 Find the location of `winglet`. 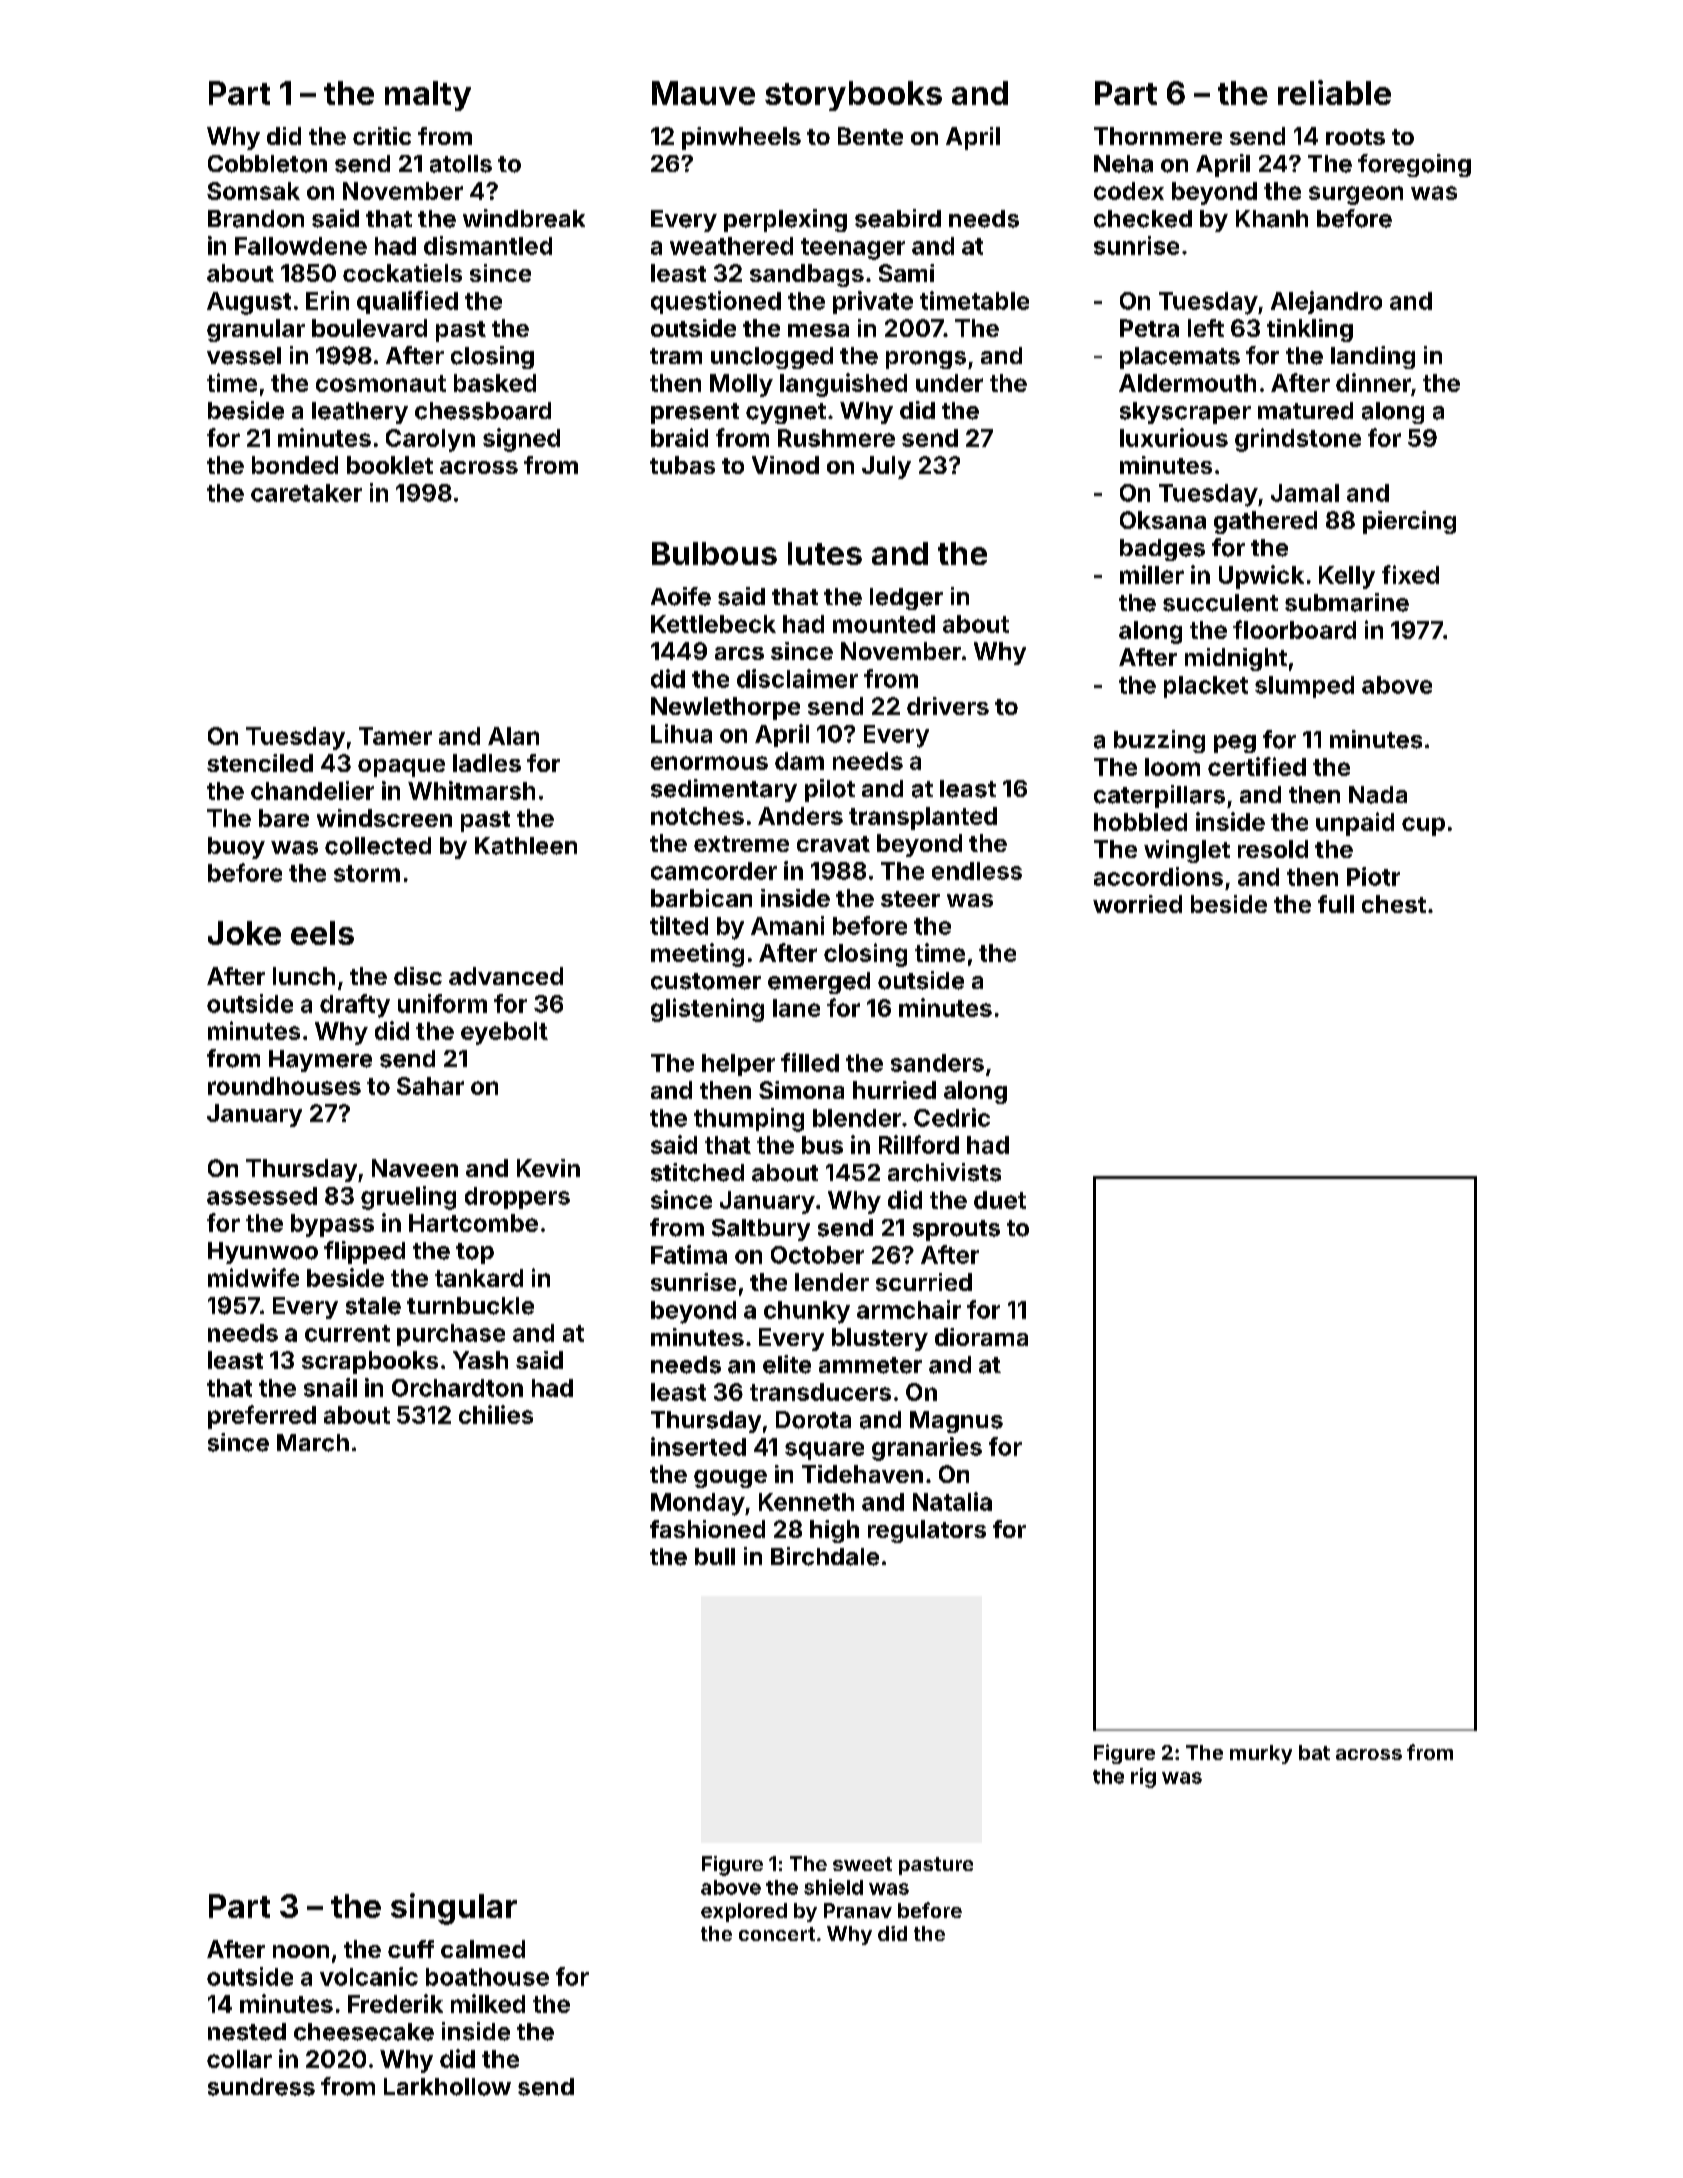

winglet is located at coordinates (1187, 851).
